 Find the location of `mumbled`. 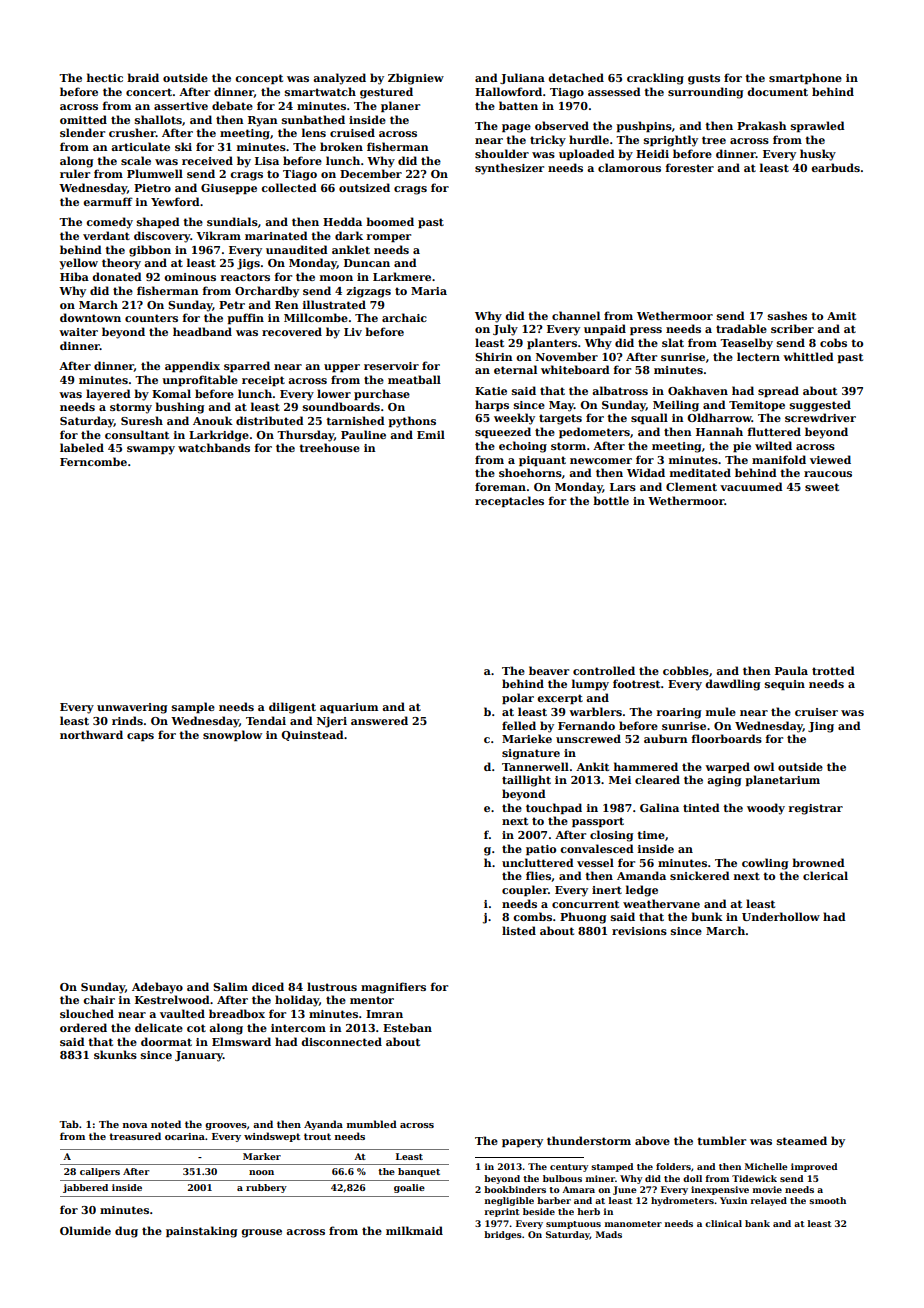

mumbled is located at coordinates (372, 1124).
